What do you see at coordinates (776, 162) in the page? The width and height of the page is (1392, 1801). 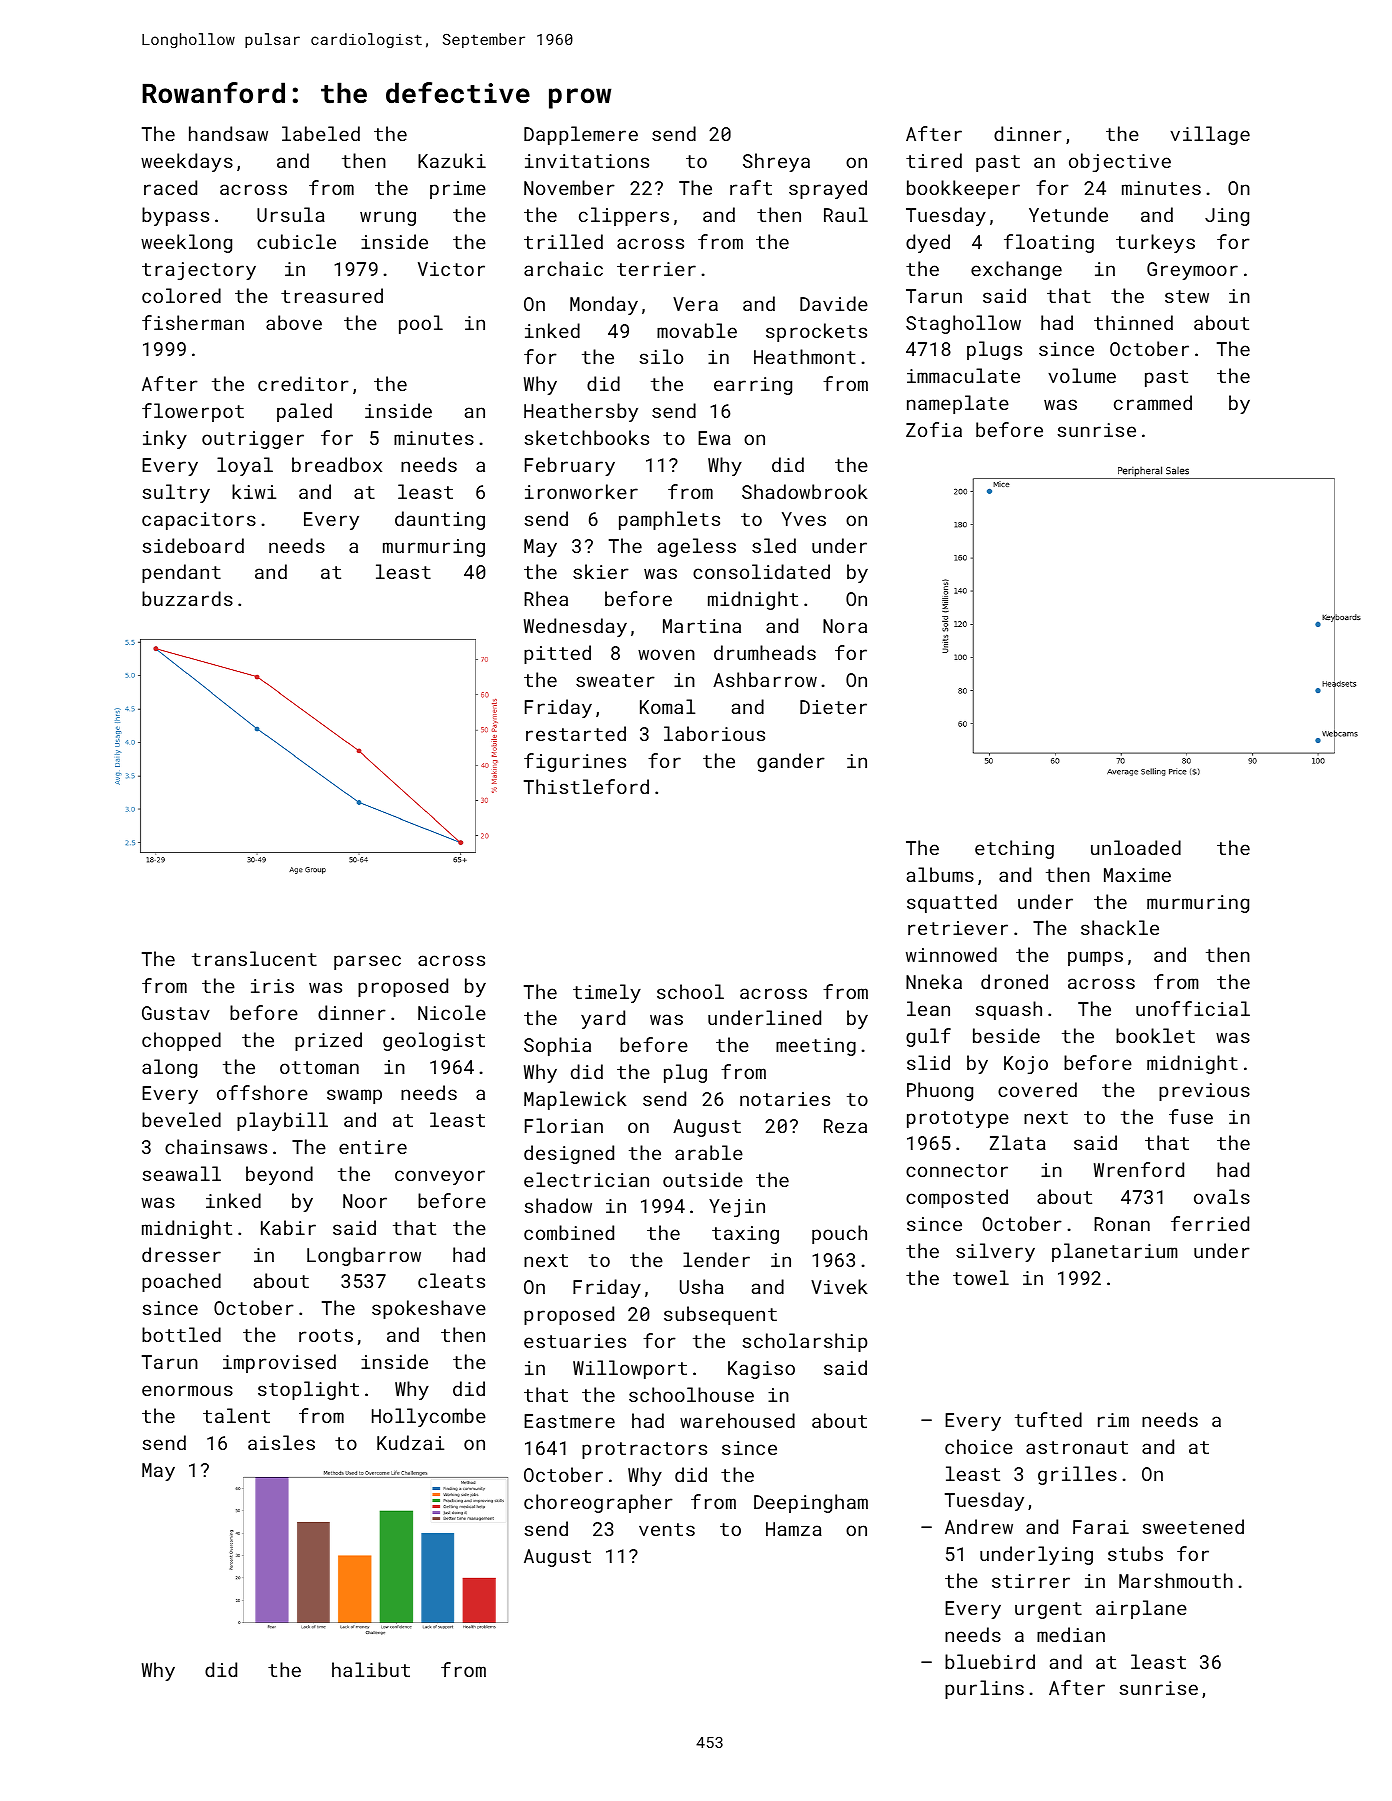 I see `Shreya` at bounding box center [776, 162].
